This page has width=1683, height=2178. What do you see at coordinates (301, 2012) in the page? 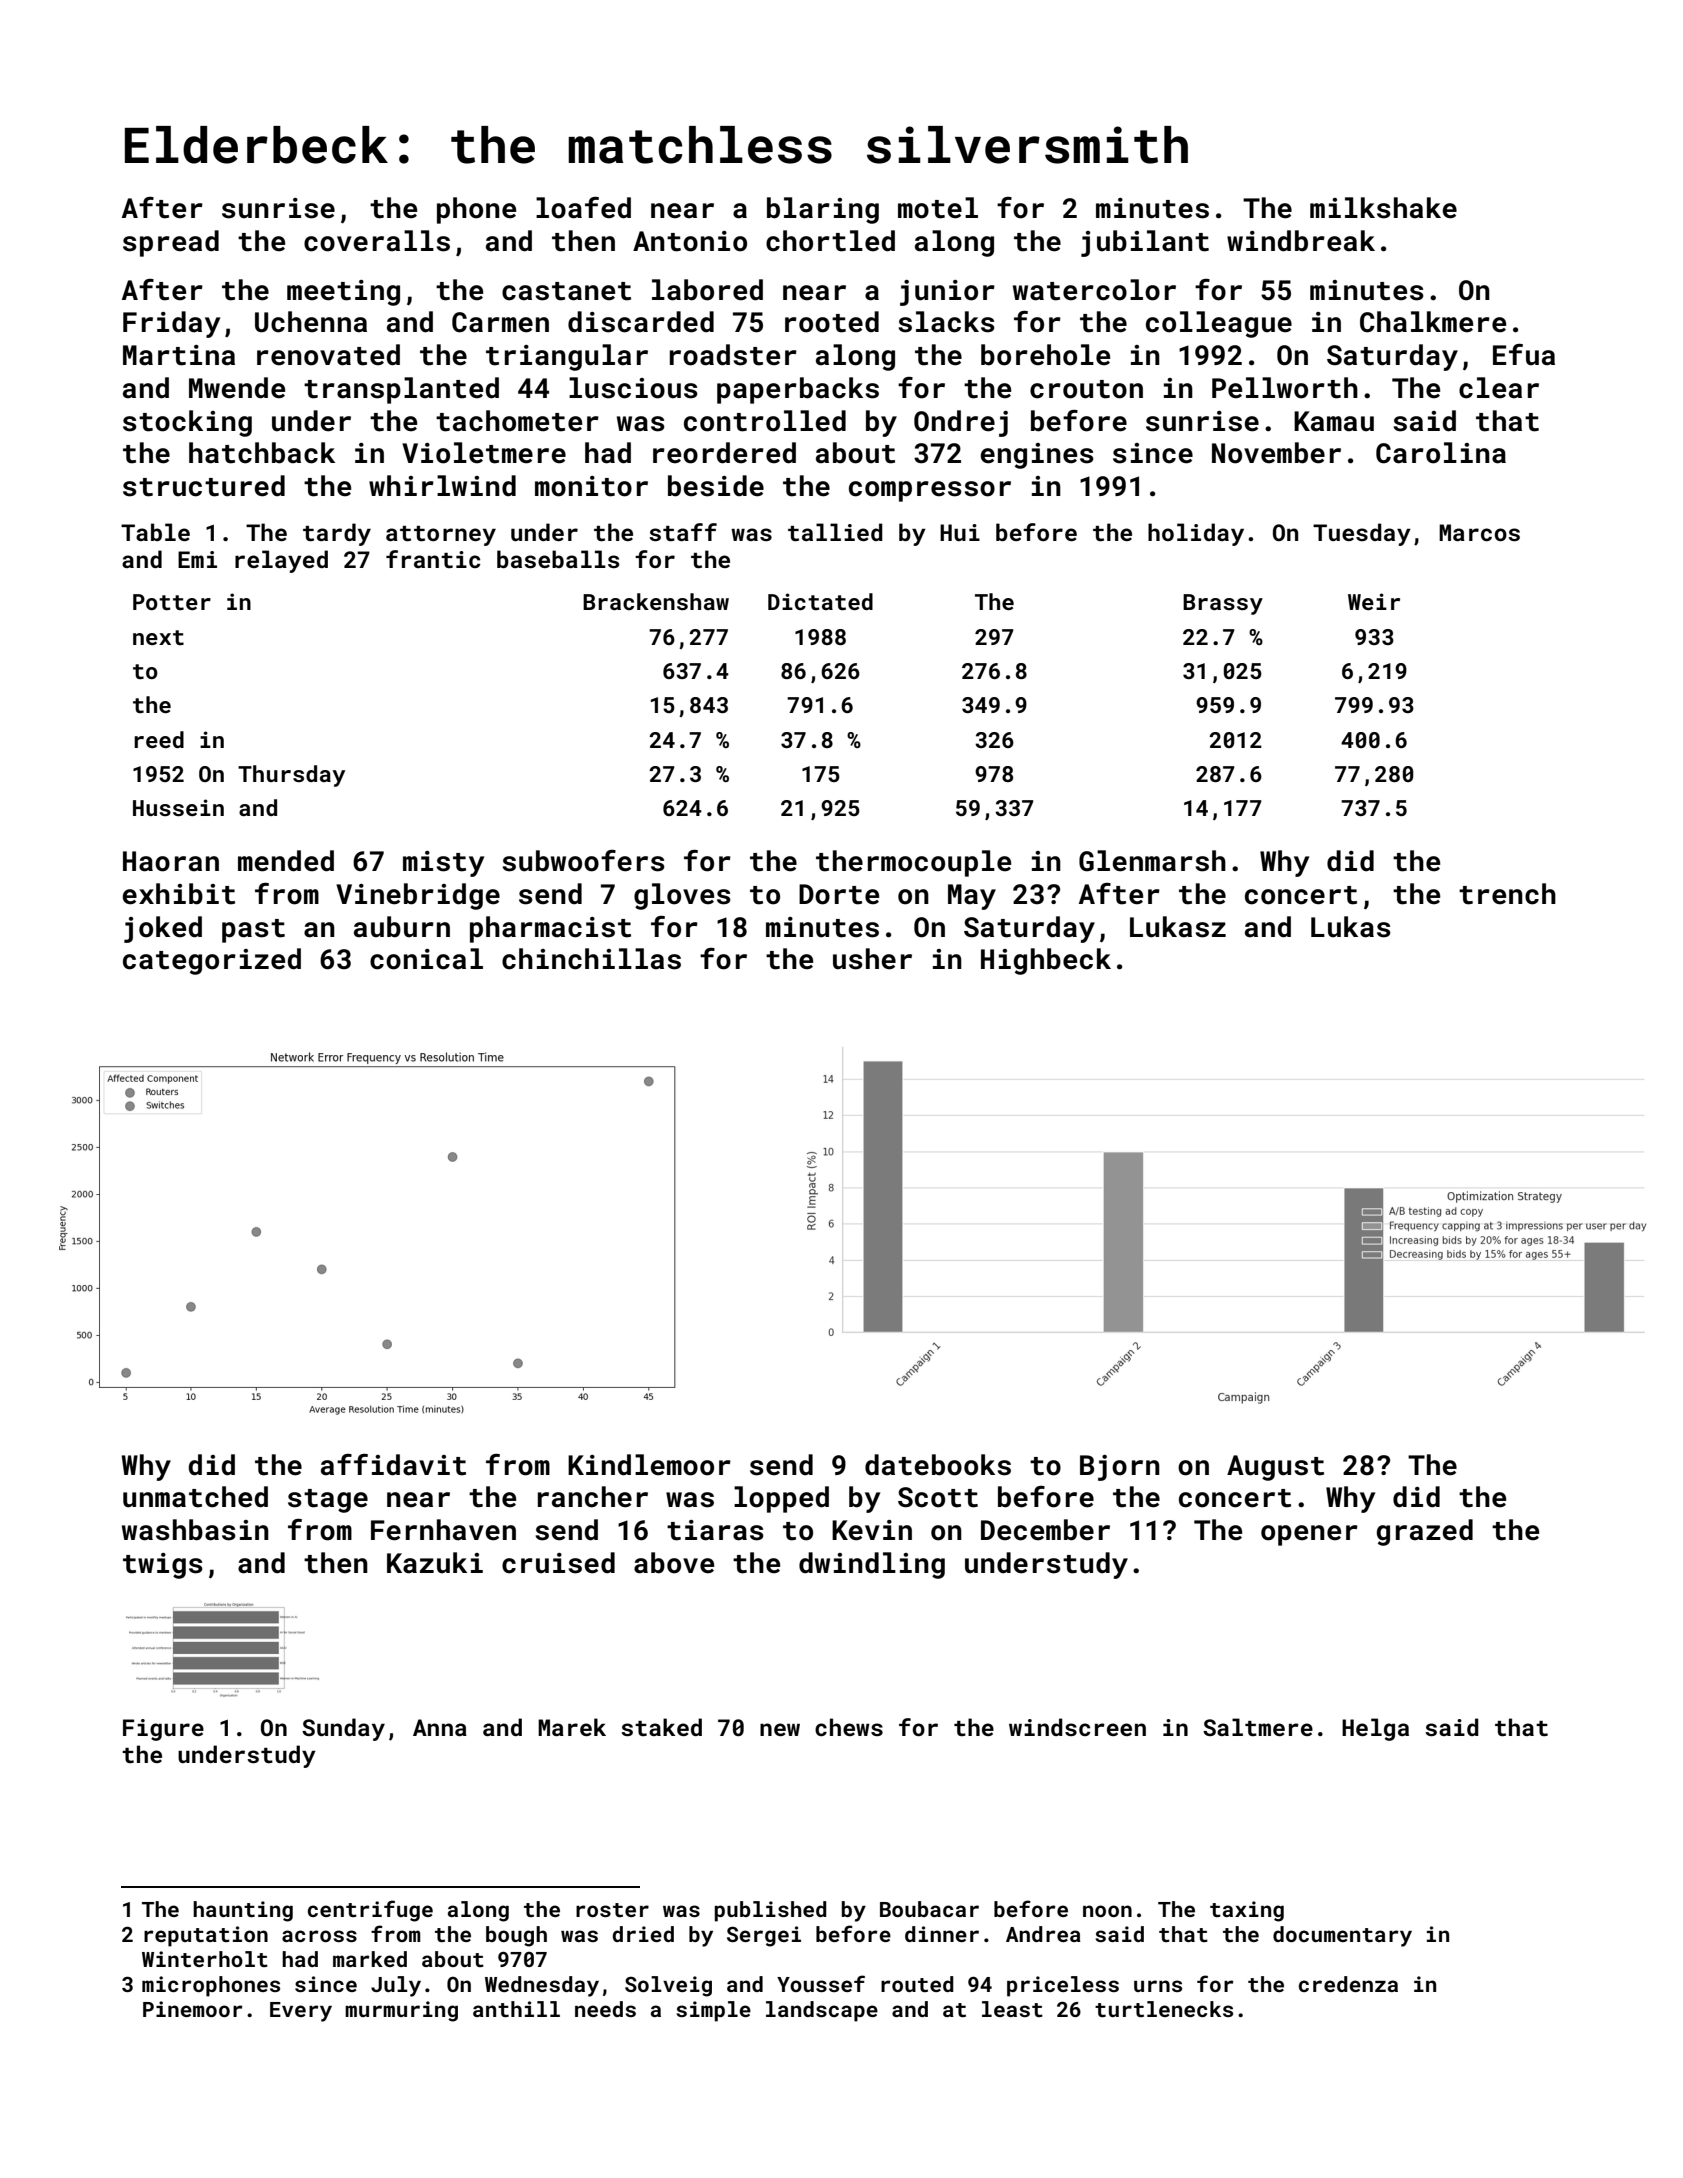
I see `Every` at bounding box center [301, 2012].
